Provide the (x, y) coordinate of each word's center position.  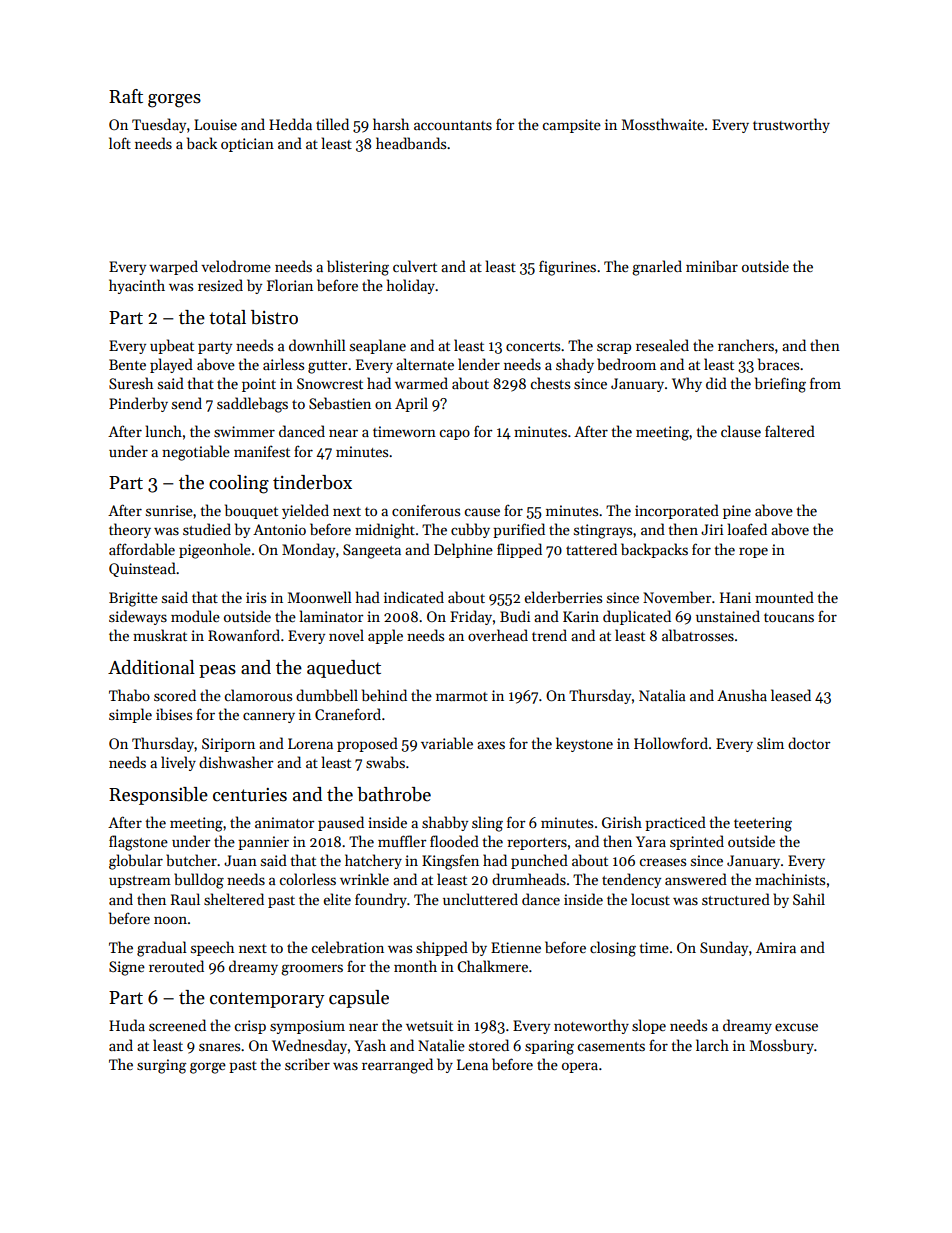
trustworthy (791, 125)
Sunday (724, 948)
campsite (572, 126)
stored (489, 1045)
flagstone (138, 843)
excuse (796, 1027)
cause (482, 512)
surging (161, 1066)
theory (130, 530)
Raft (126, 96)
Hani (735, 597)
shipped (442, 948)
